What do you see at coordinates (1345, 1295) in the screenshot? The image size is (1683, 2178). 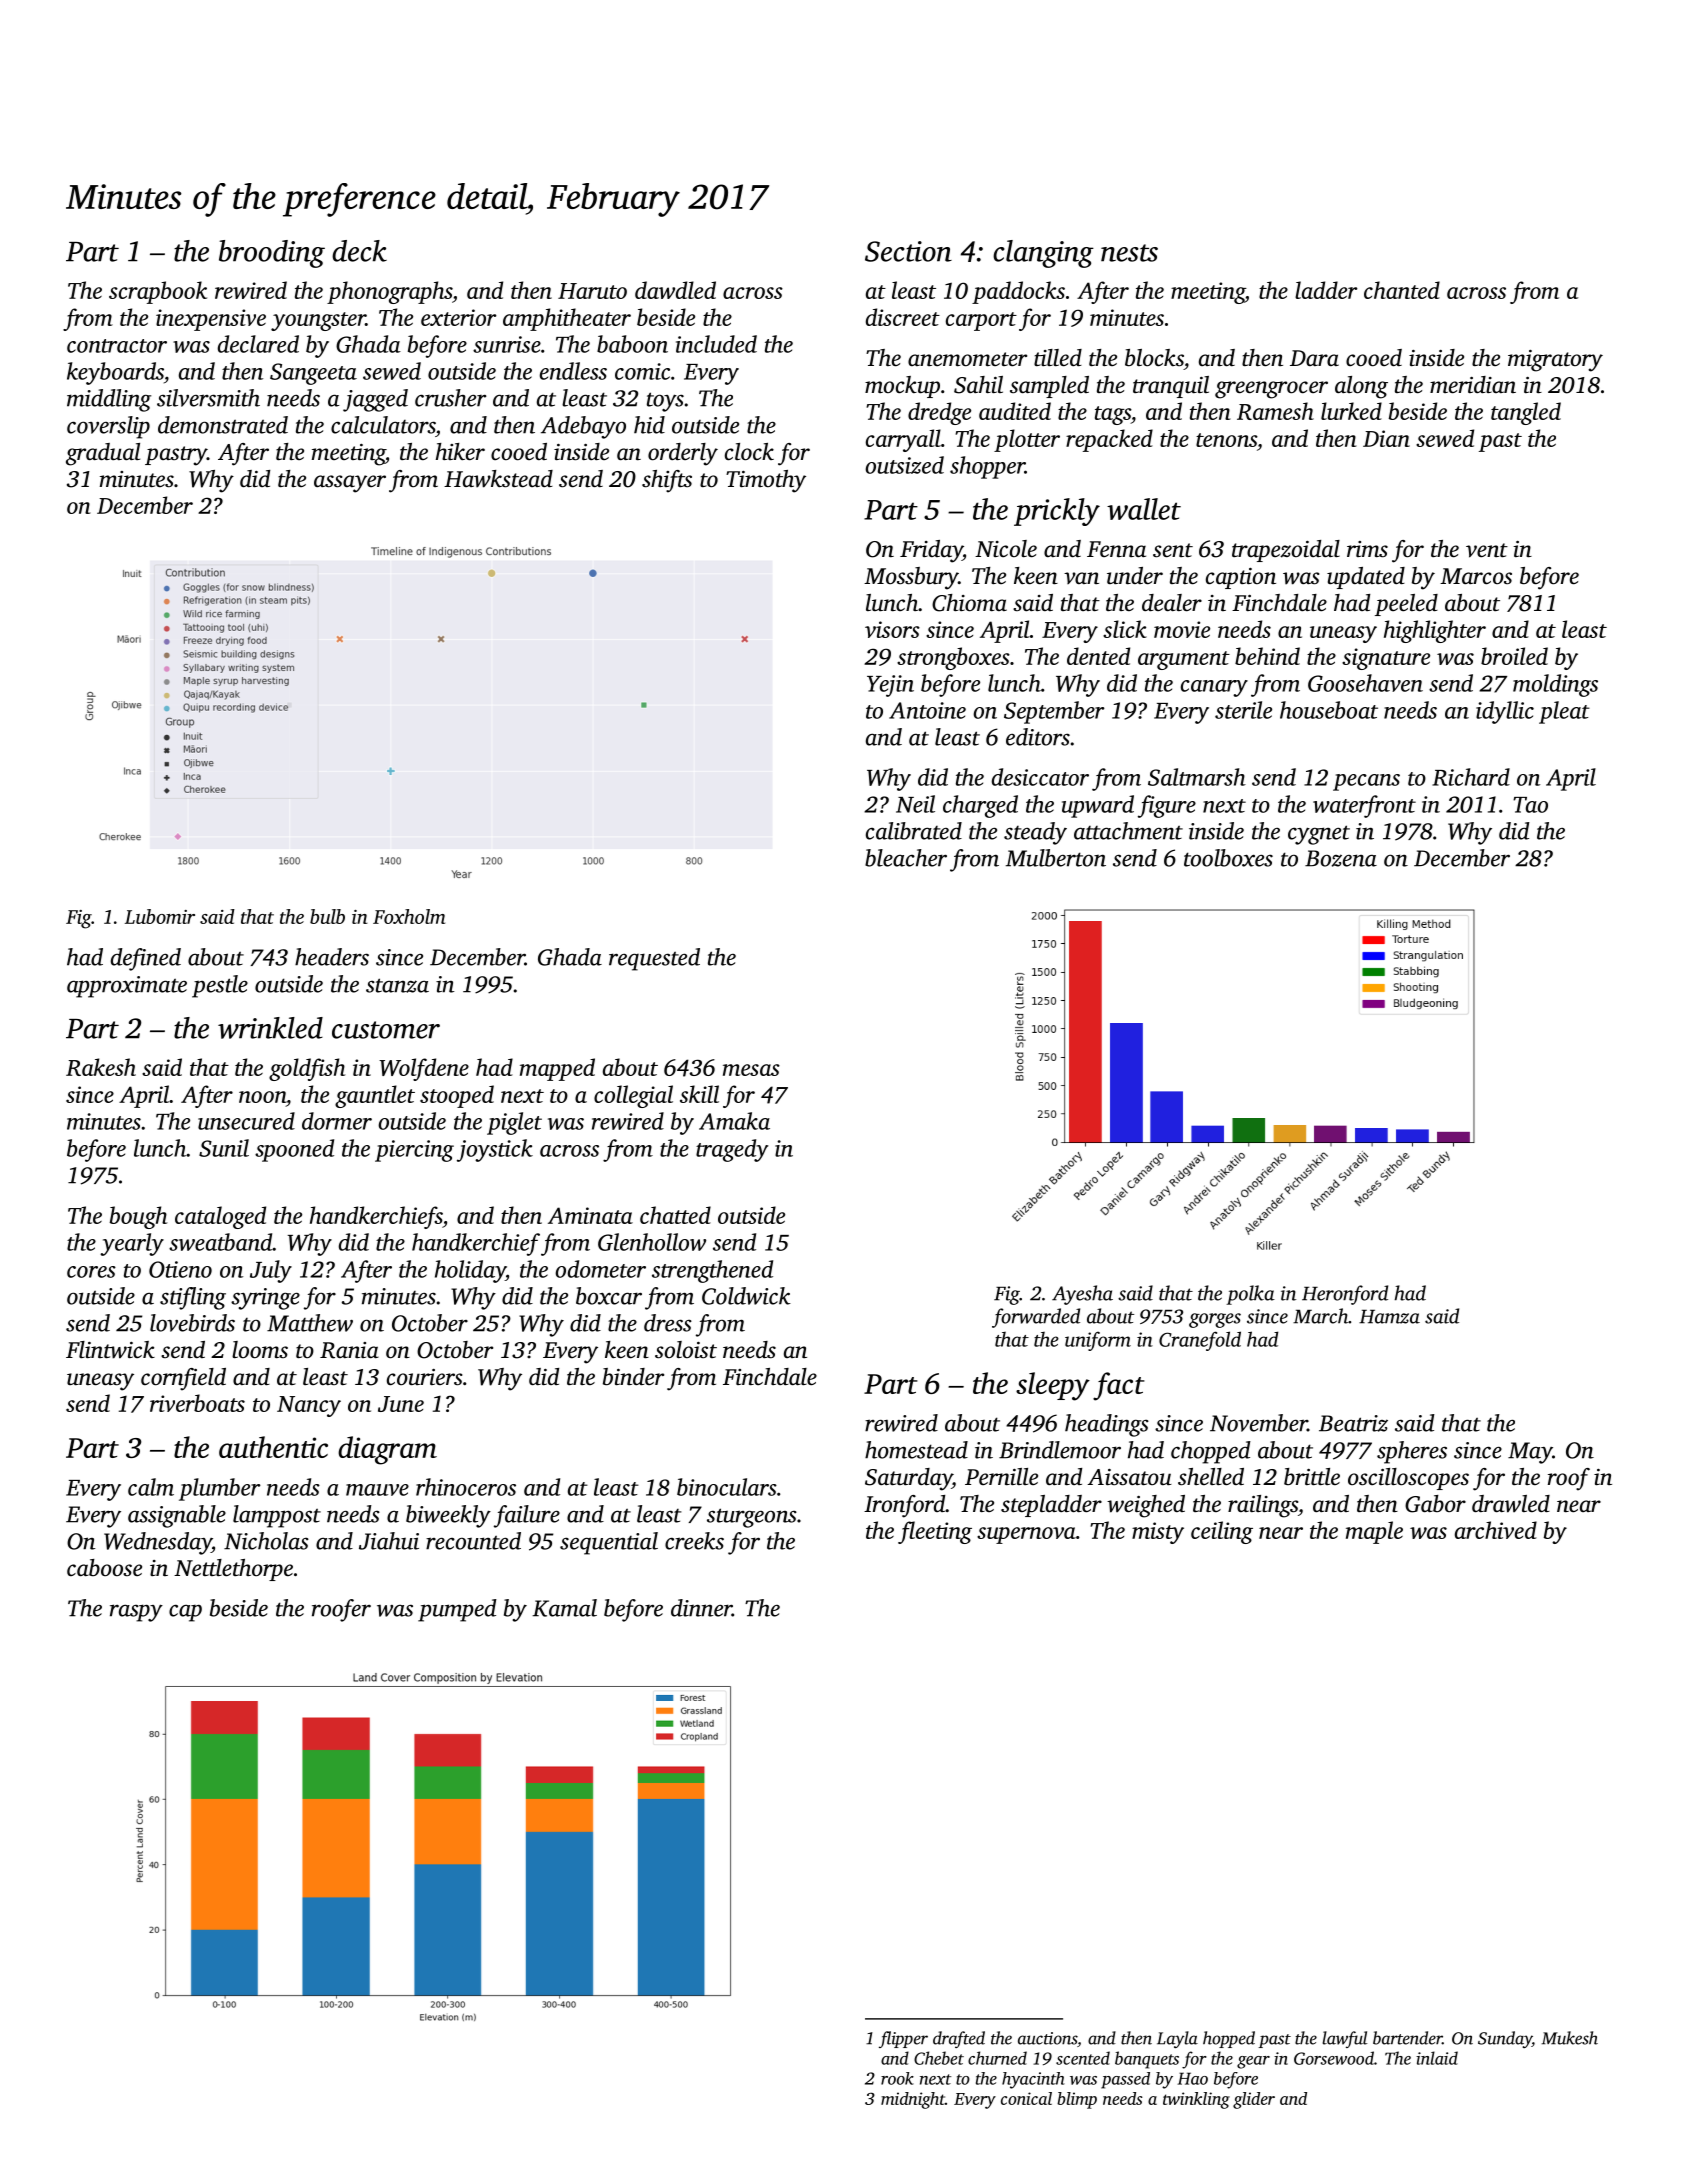 I see `Heronford` at bounding box center [1345, 1295].
